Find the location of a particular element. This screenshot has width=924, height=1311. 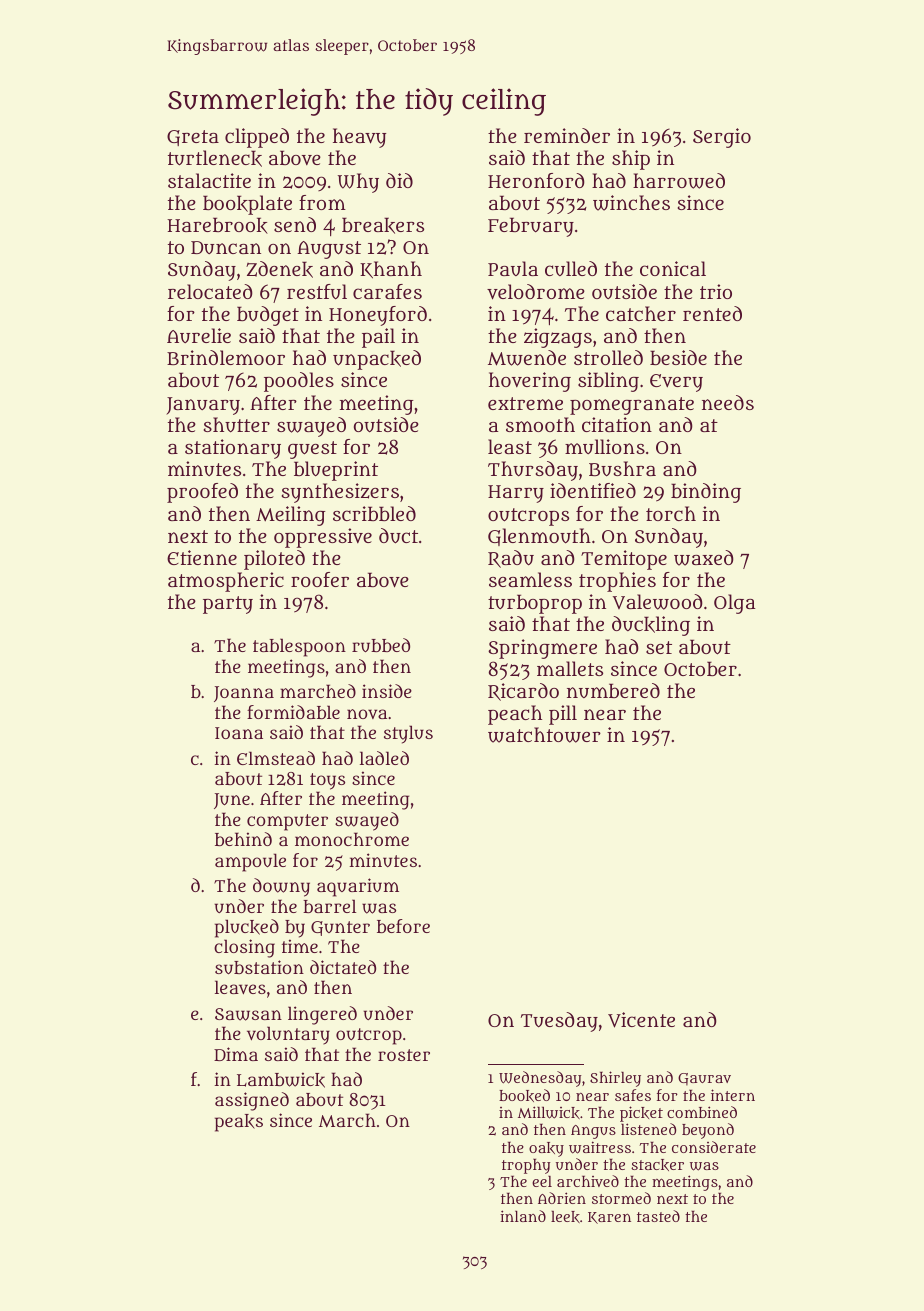

Dima is located at coordinates (236, 1054).
